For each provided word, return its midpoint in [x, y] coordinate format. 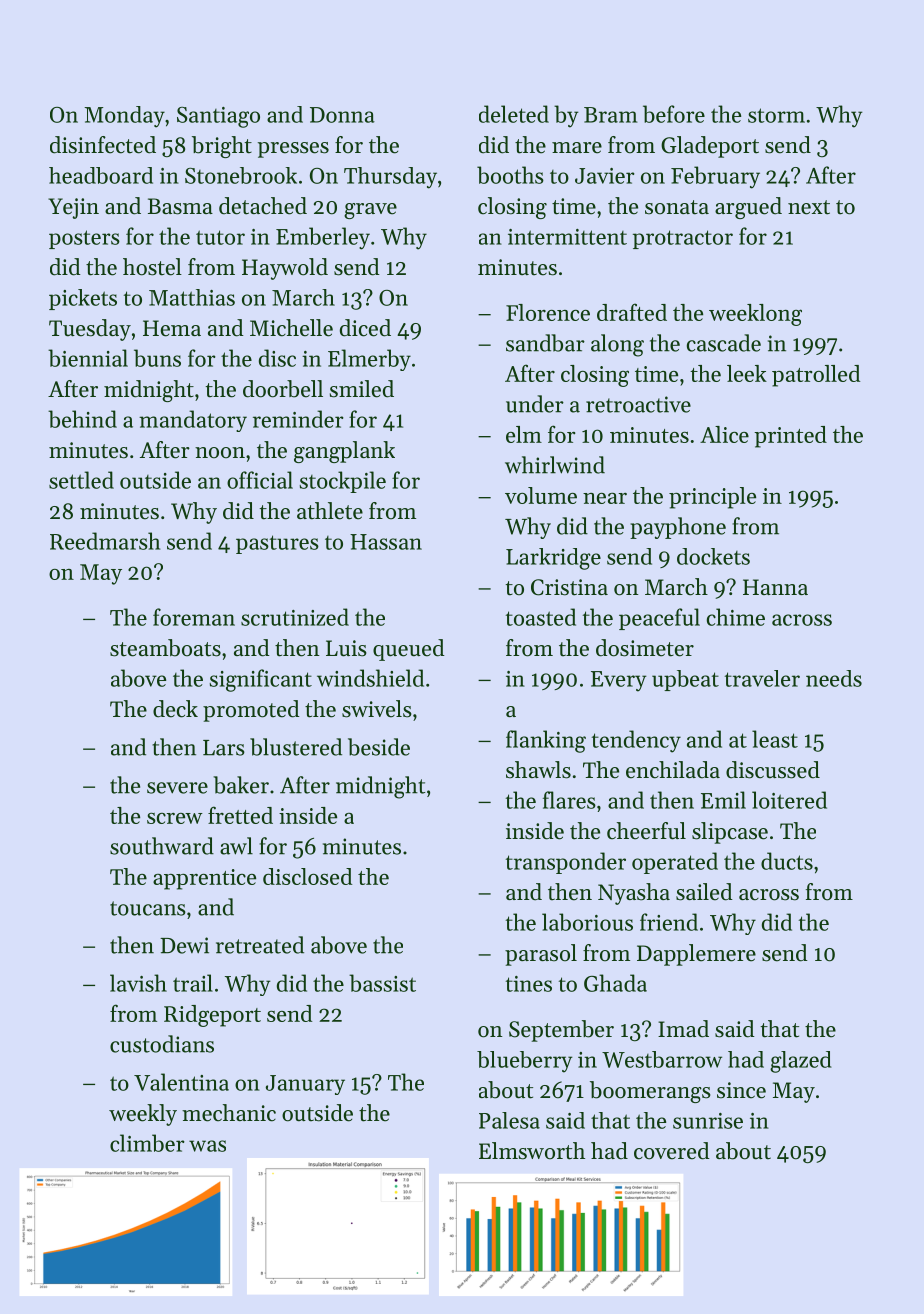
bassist [382, 983]
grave [370, 211]
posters [84, 239]
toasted [541, 617]
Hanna [775, 587]
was [207, 1146]
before [674, 114]
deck [175, 709]
